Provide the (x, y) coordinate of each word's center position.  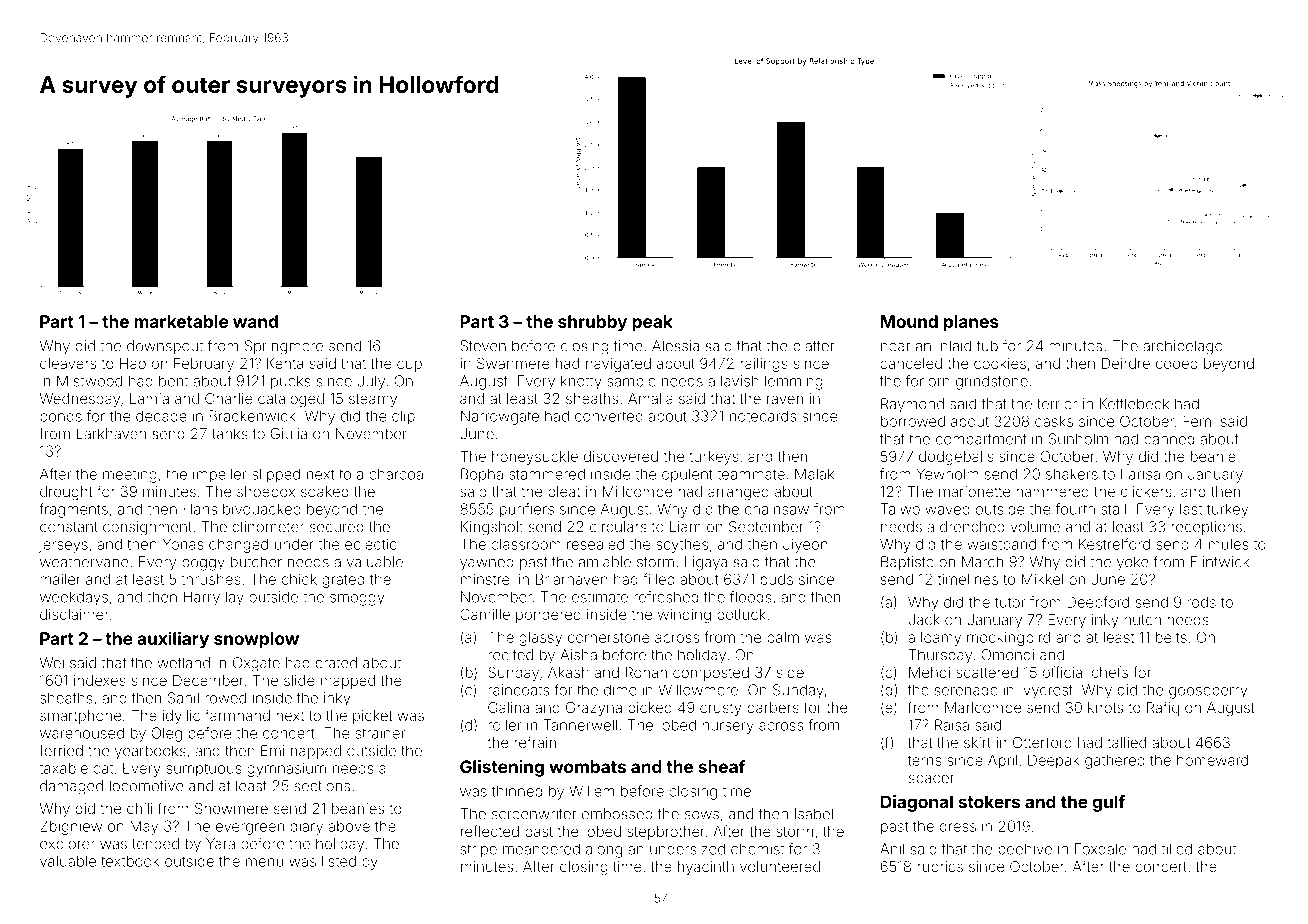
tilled (1176, 849)
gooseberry (1208, 691)
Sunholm (1078, 439)
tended (155, 844)
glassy (540, 639)
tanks (230, 434)
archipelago (1183, 347)
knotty (581, 382)
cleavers (68, 363)
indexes (100, 680)
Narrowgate (500, 417)
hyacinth (706, 868)
